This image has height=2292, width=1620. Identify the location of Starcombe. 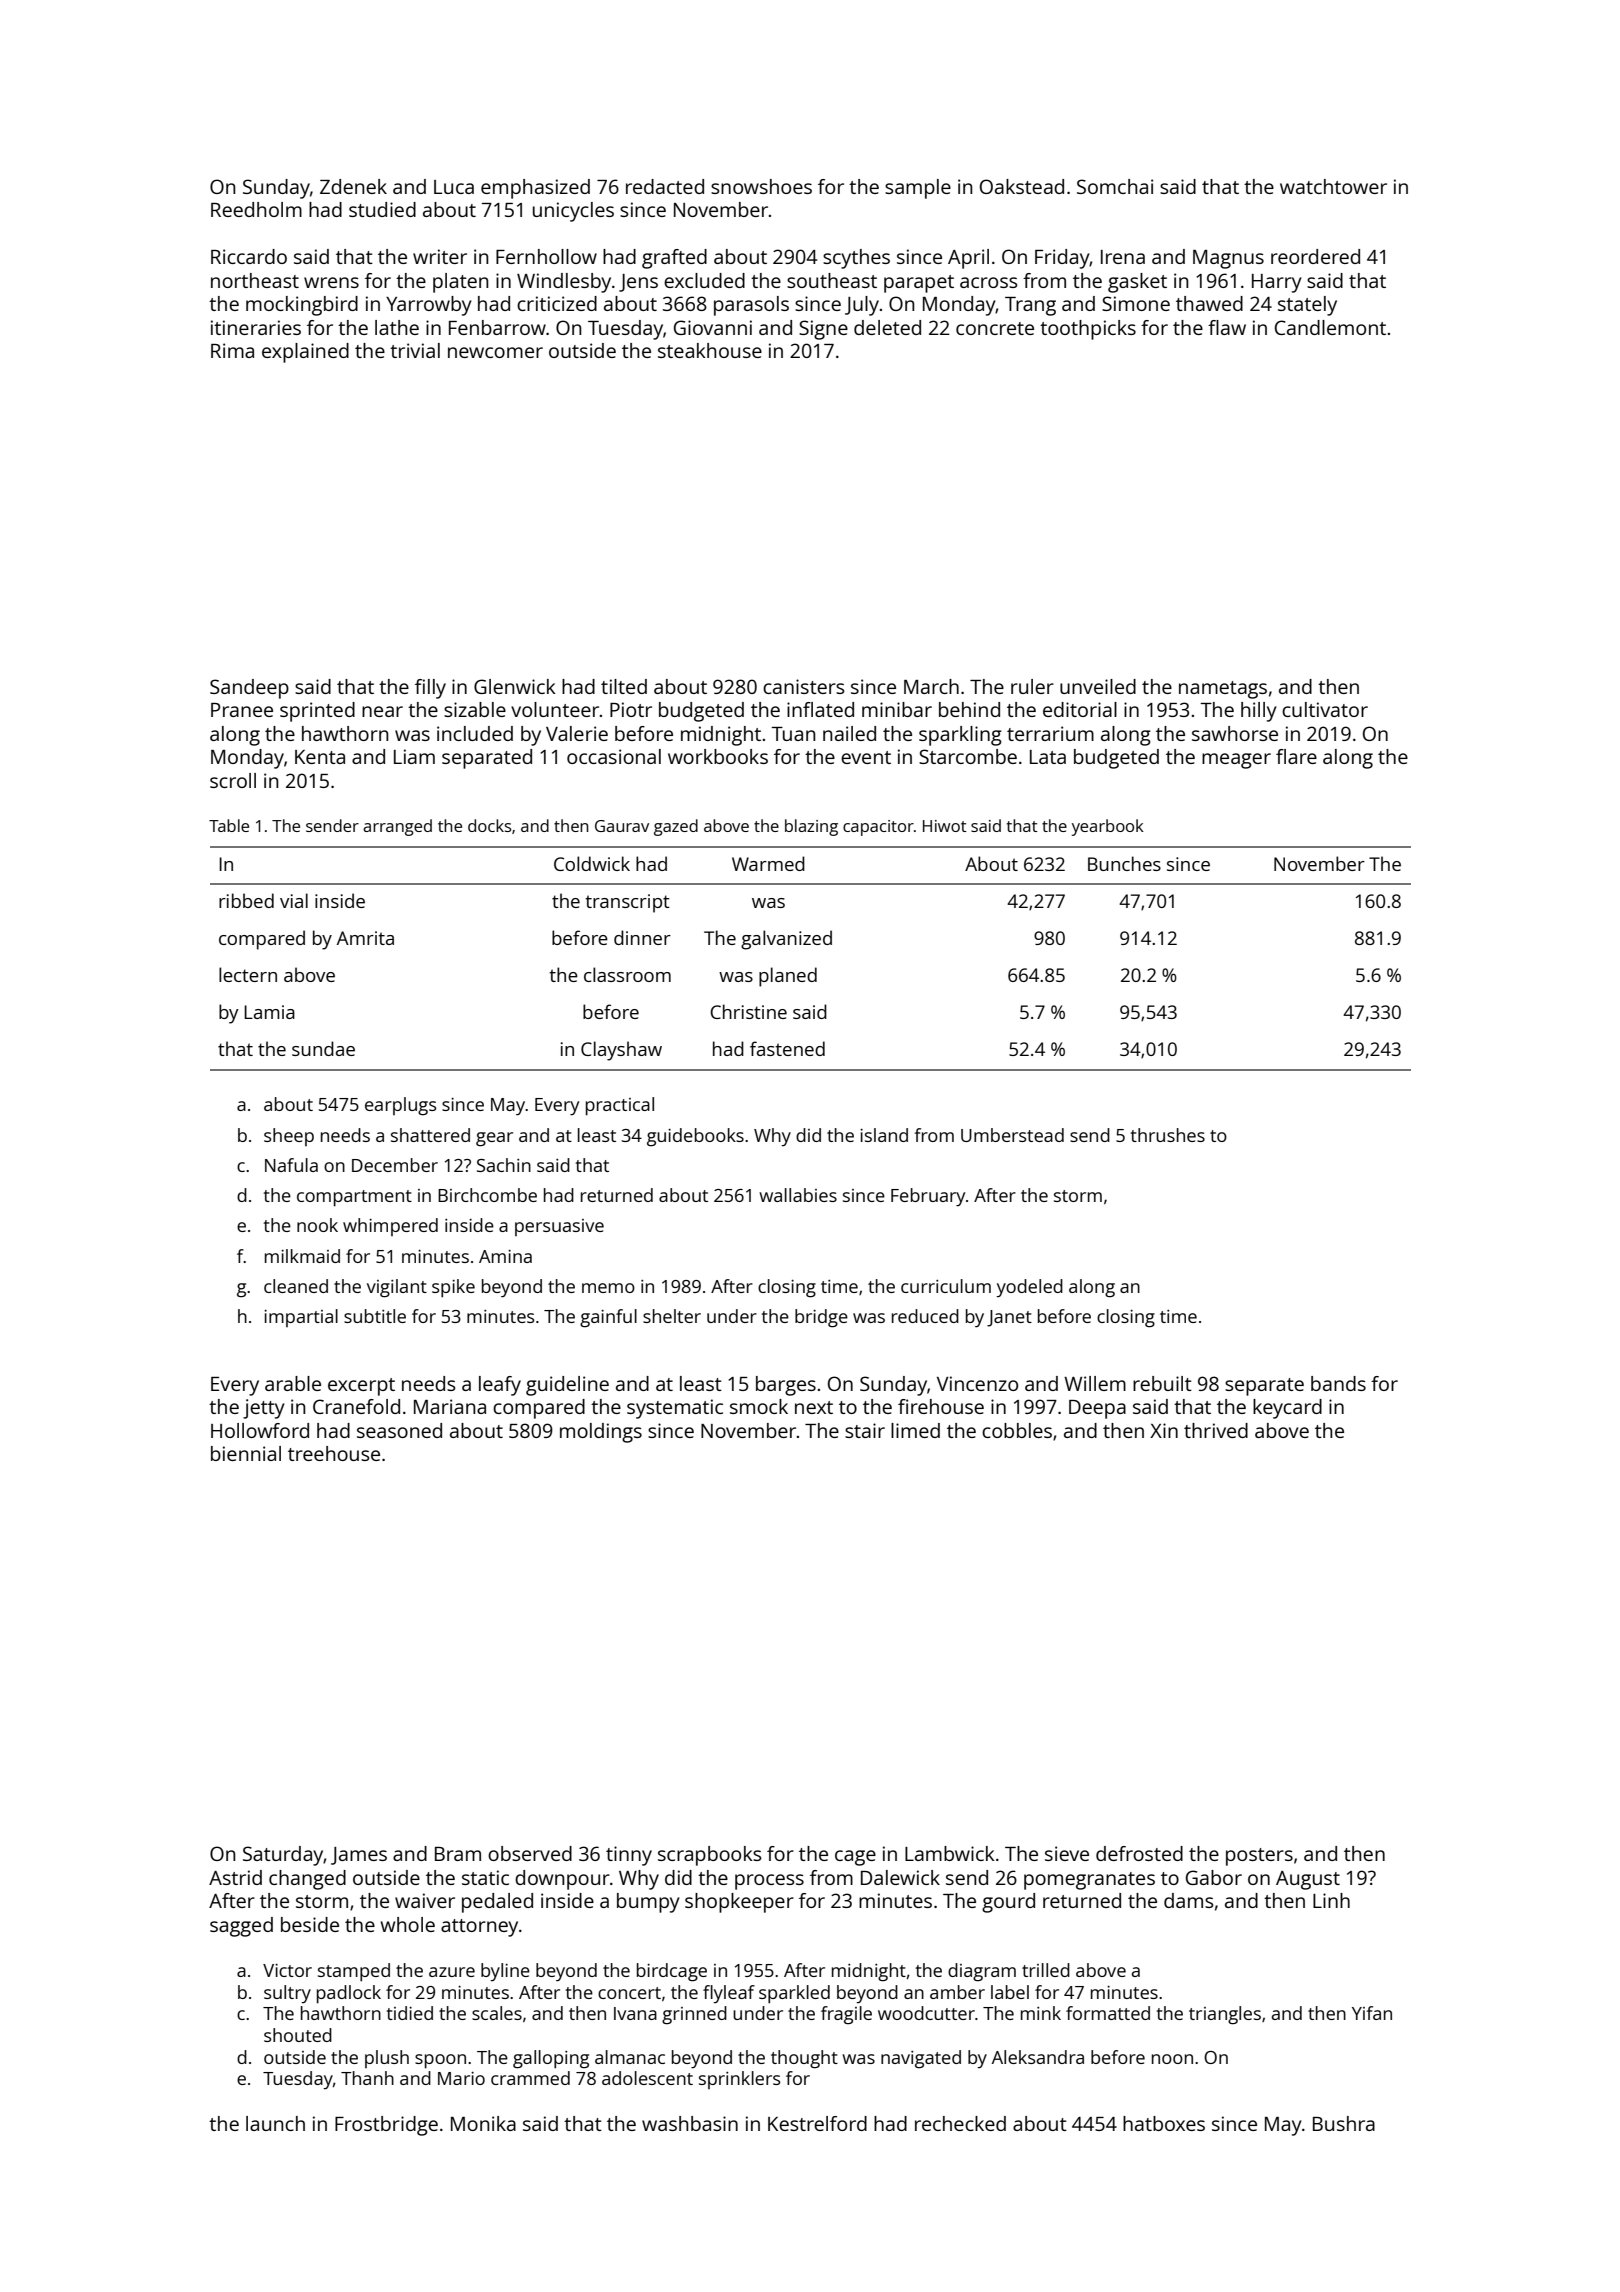
(968, 756).
